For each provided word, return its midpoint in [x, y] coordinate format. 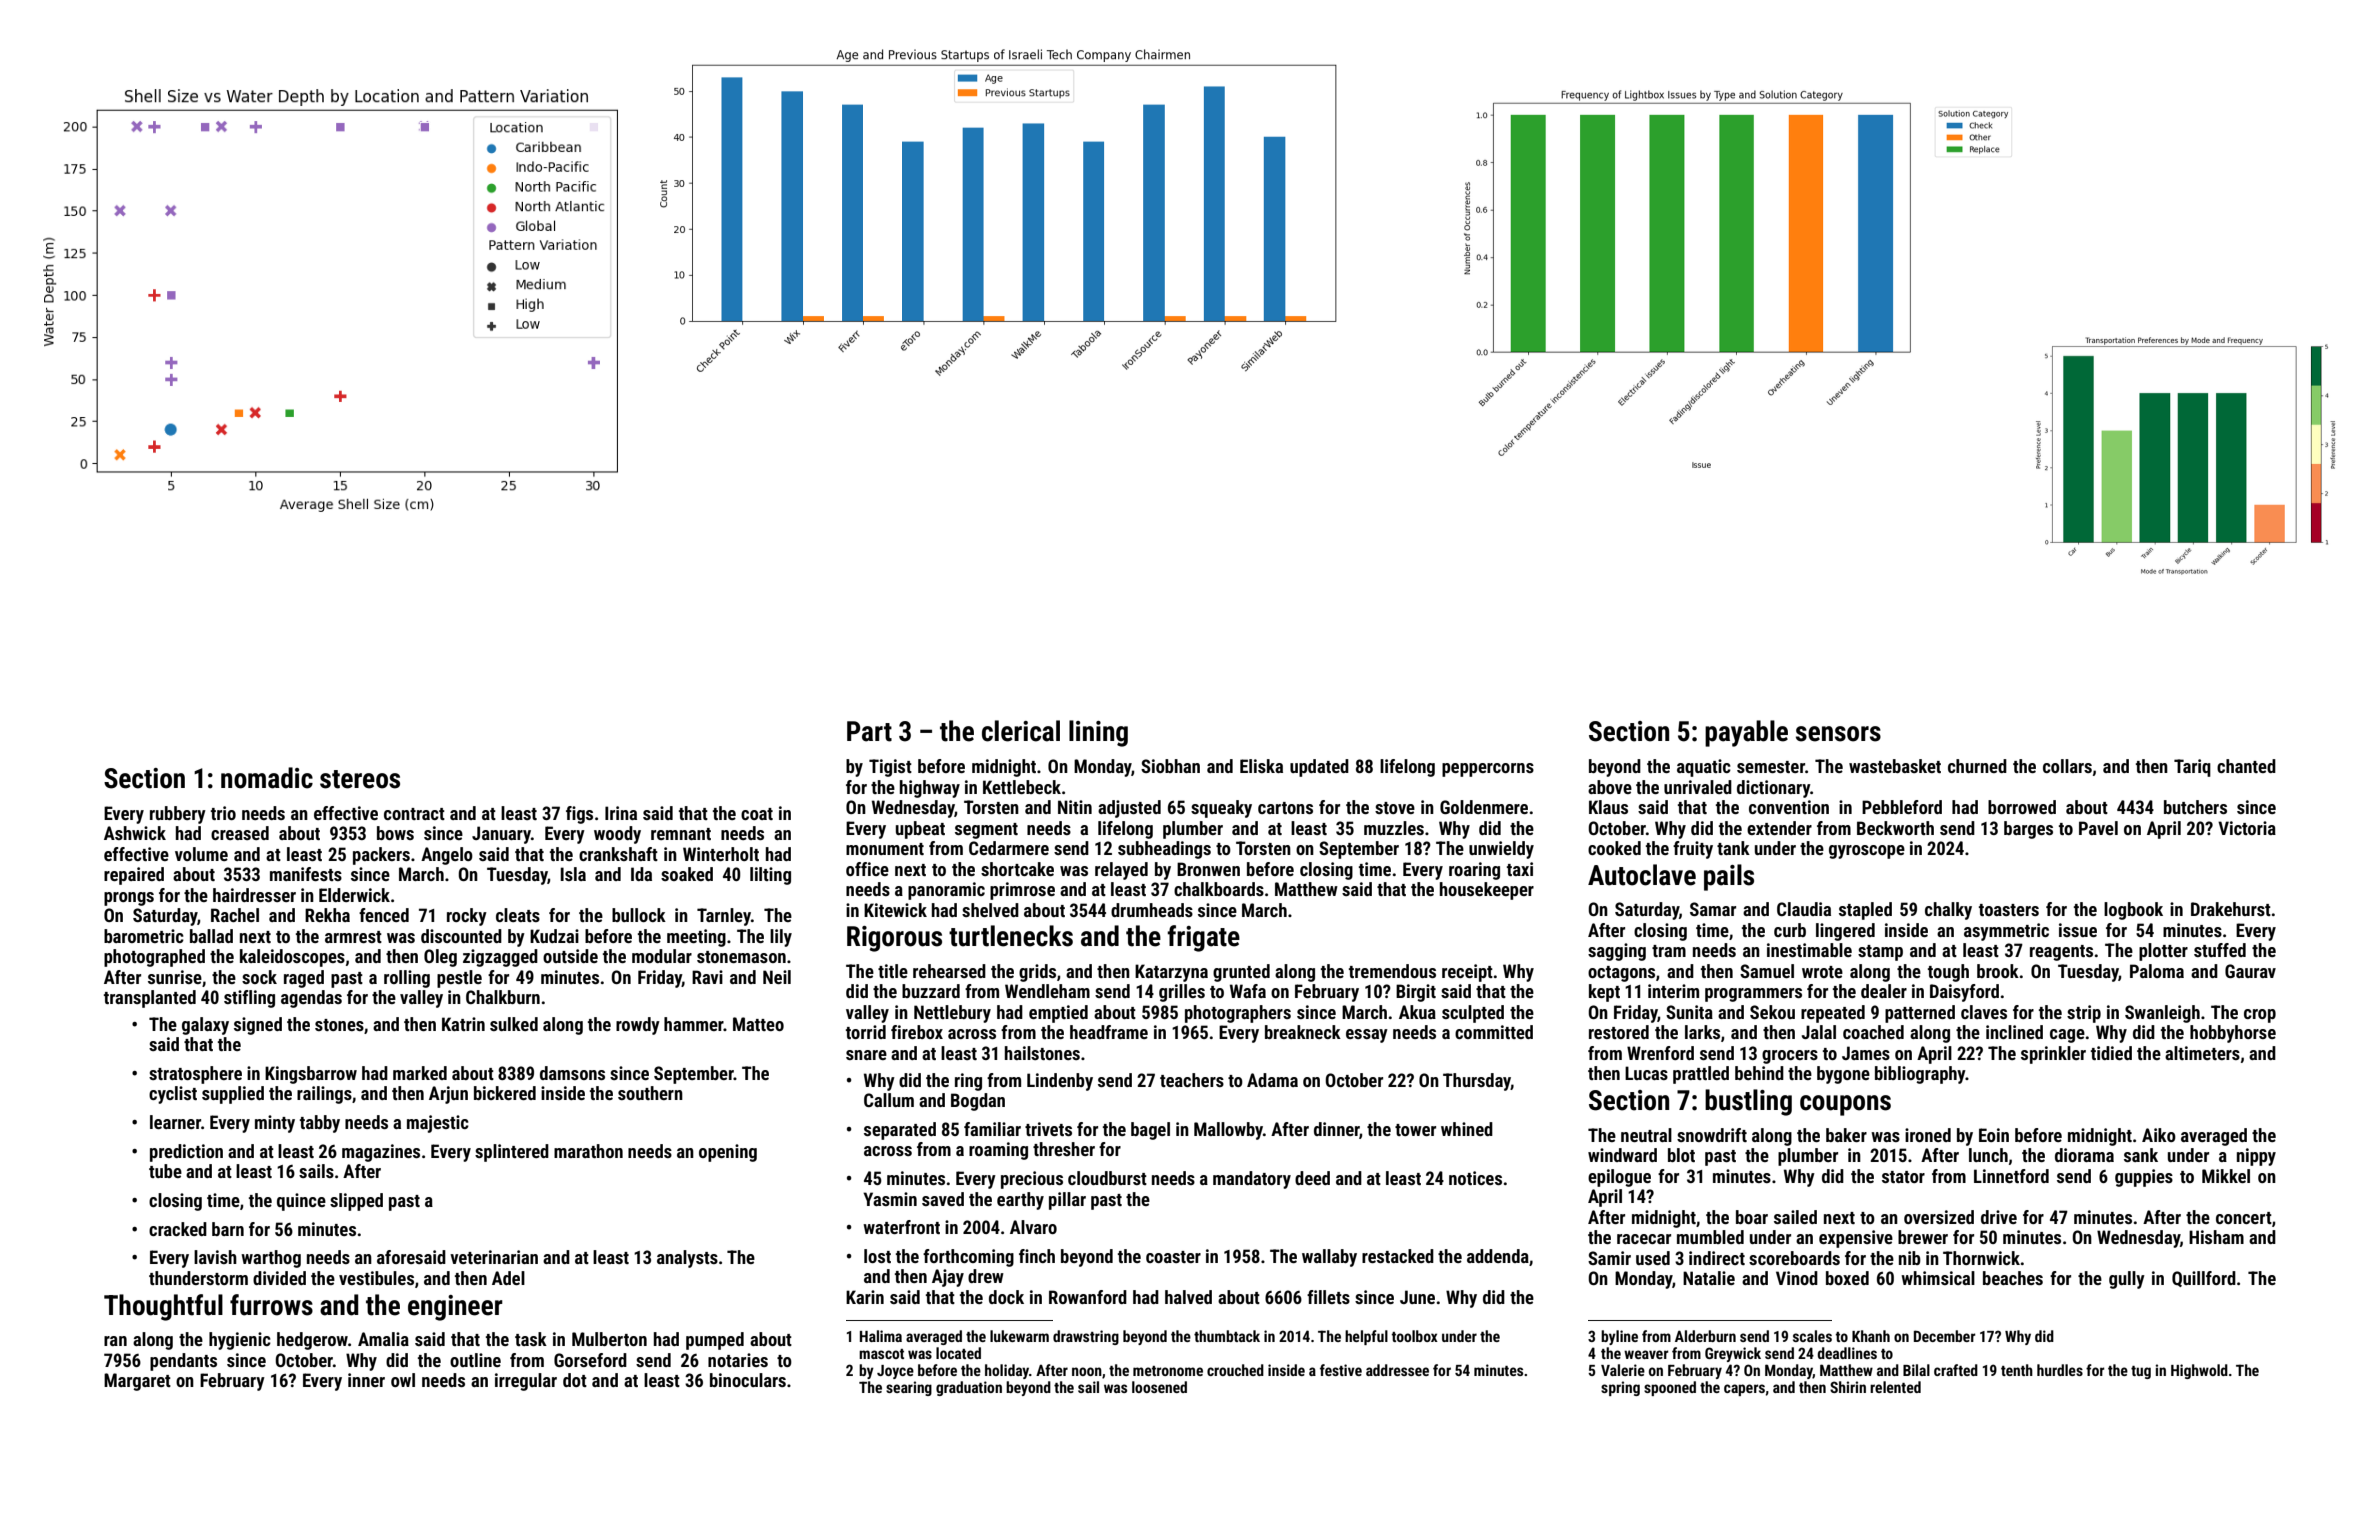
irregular [526, 1382]
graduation [969, 1388]
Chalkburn [503, 997]
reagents [2061, 953]
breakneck [1303, 1032]
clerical [1021, 731]
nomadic [267, 778]
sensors [1838, 734]
